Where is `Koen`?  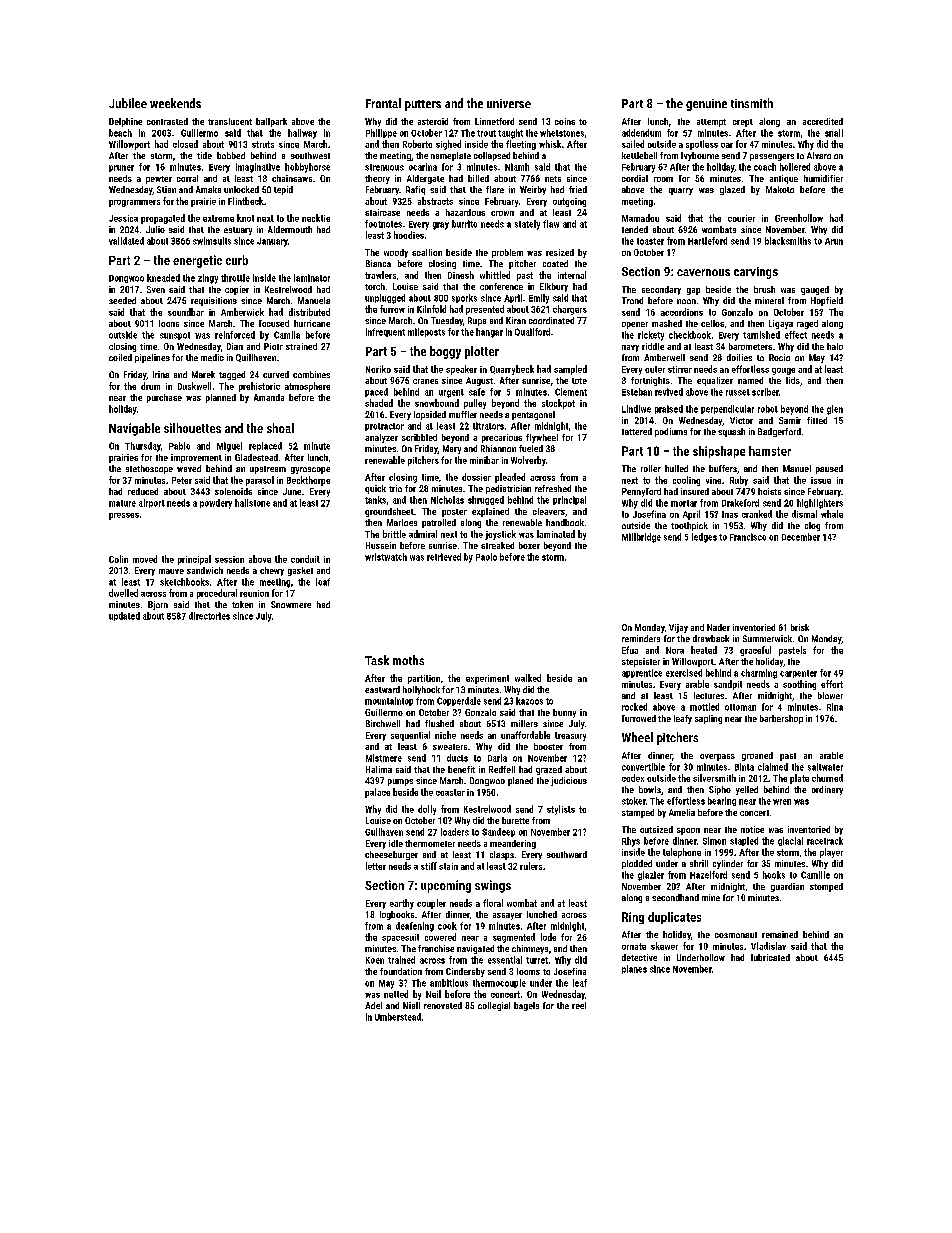 Koen is located at coordinates (375, 960).
